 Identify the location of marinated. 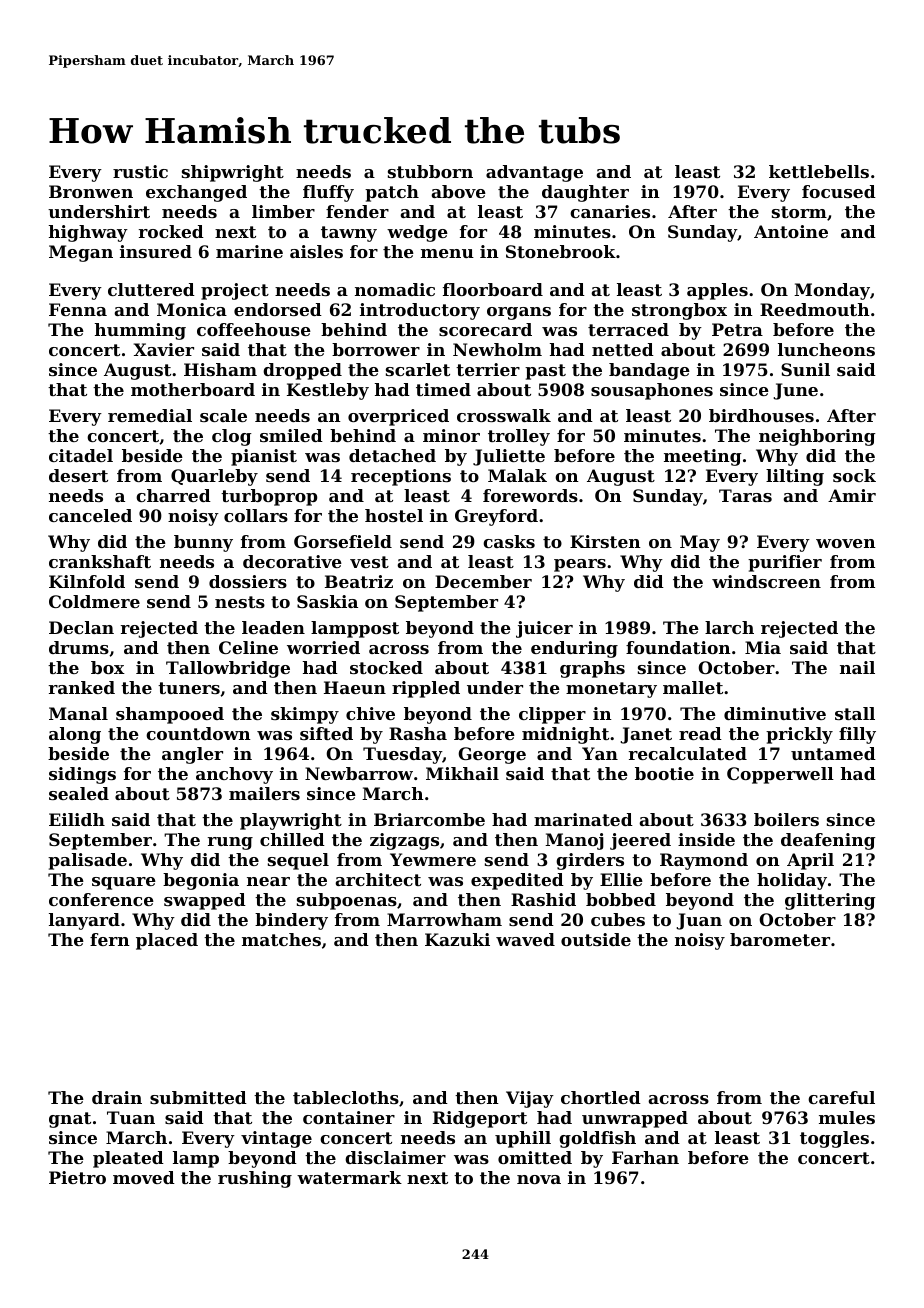
(583, 819).
